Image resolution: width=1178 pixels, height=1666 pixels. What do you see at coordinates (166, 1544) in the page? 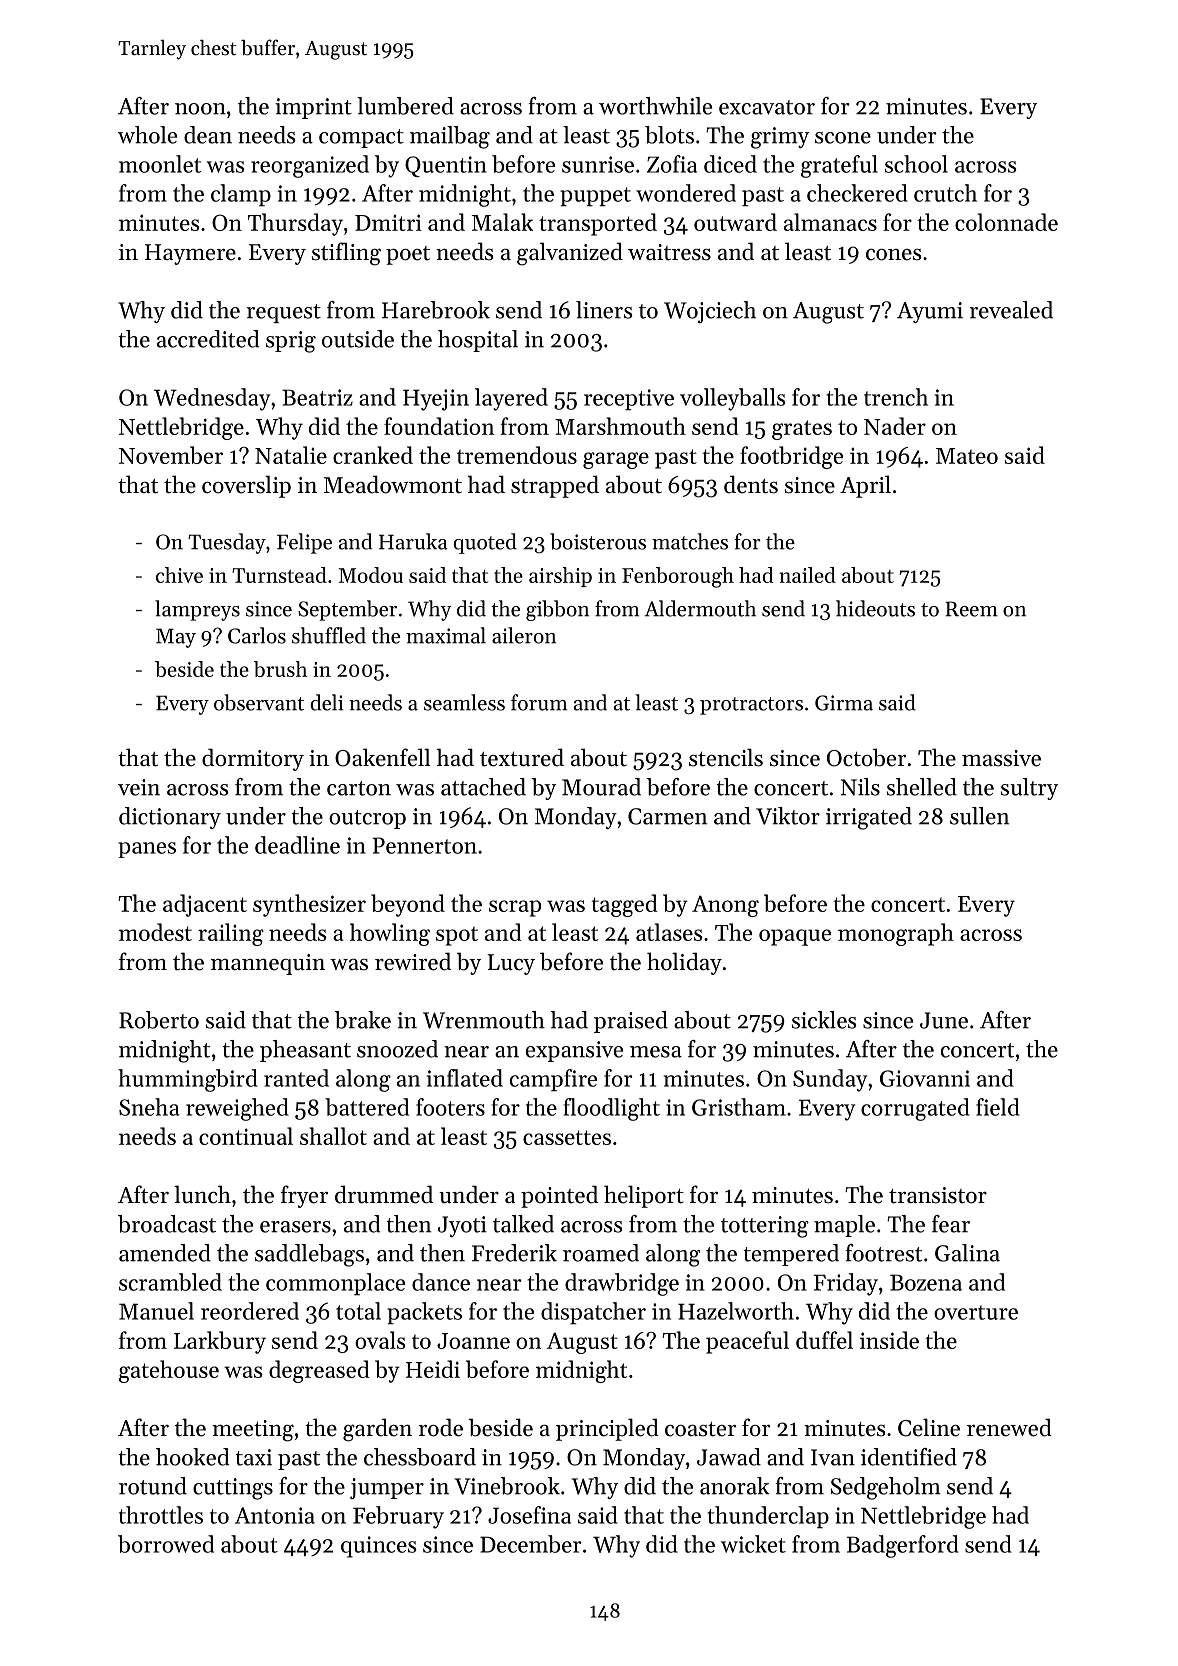
I see `borrowed` at bounding box center [166, 1544].
